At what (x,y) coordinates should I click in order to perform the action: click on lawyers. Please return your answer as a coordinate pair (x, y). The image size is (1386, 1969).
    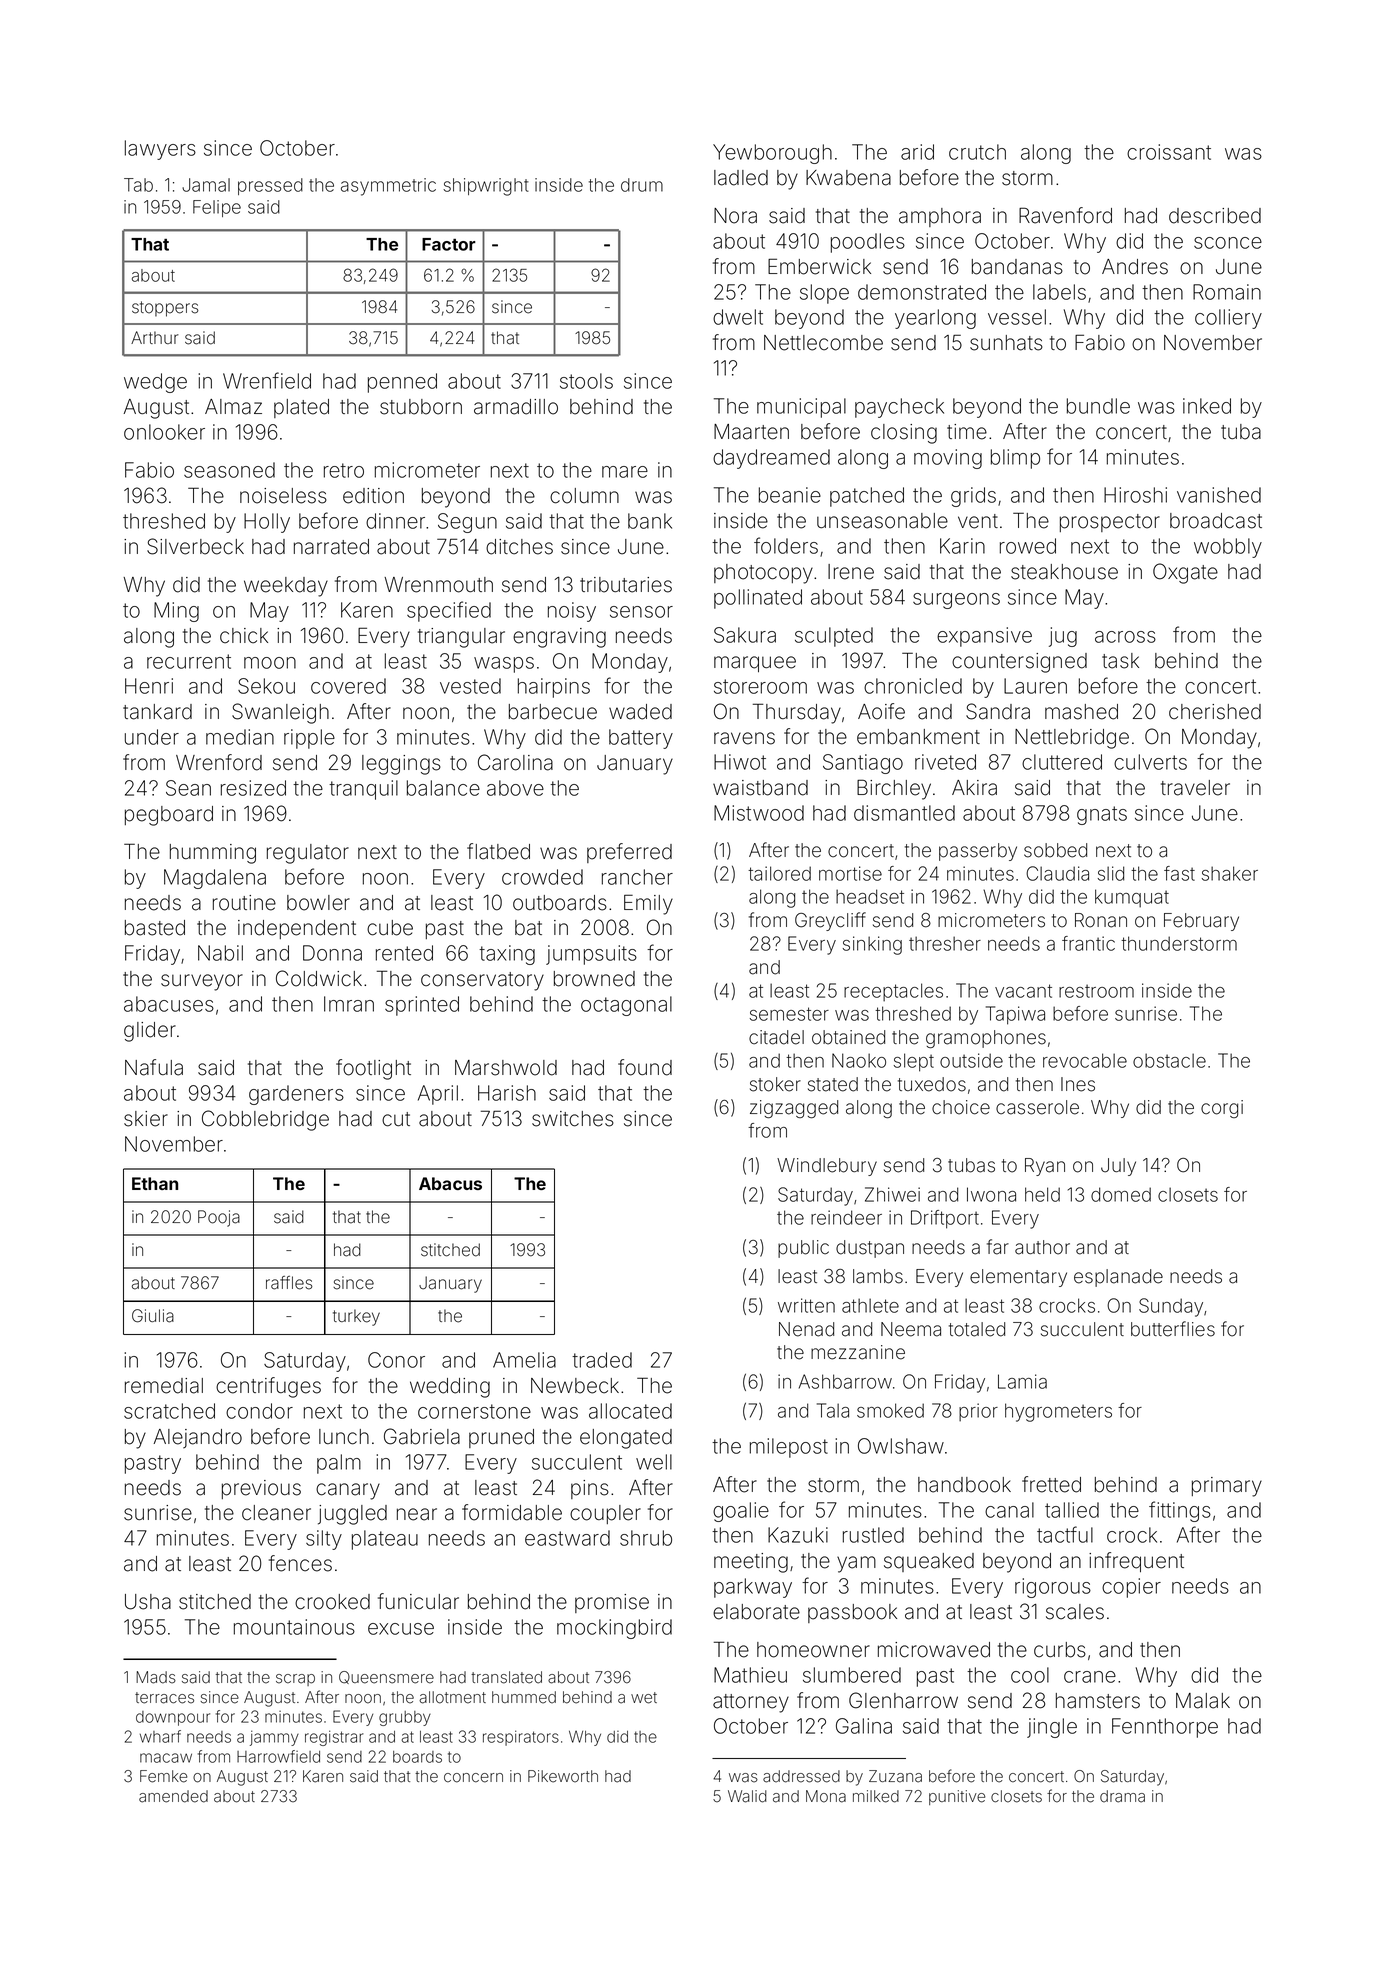
    Looking at the image, I should click on (160, 150).
